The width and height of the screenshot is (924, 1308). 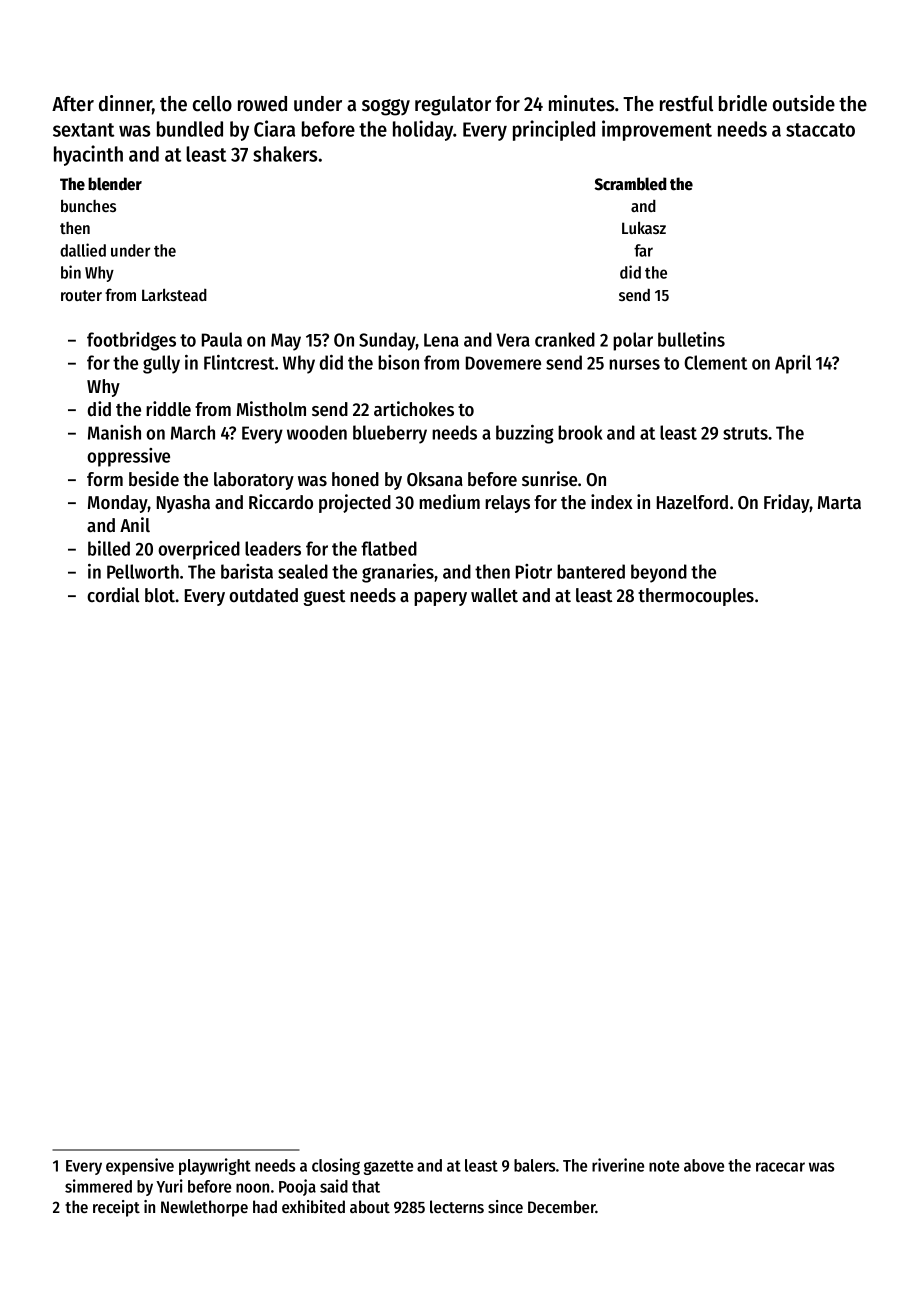 What do you see at coordinates (113, 594) in the screenshot?
I see `cordial` at bounding box center [113, 594].
